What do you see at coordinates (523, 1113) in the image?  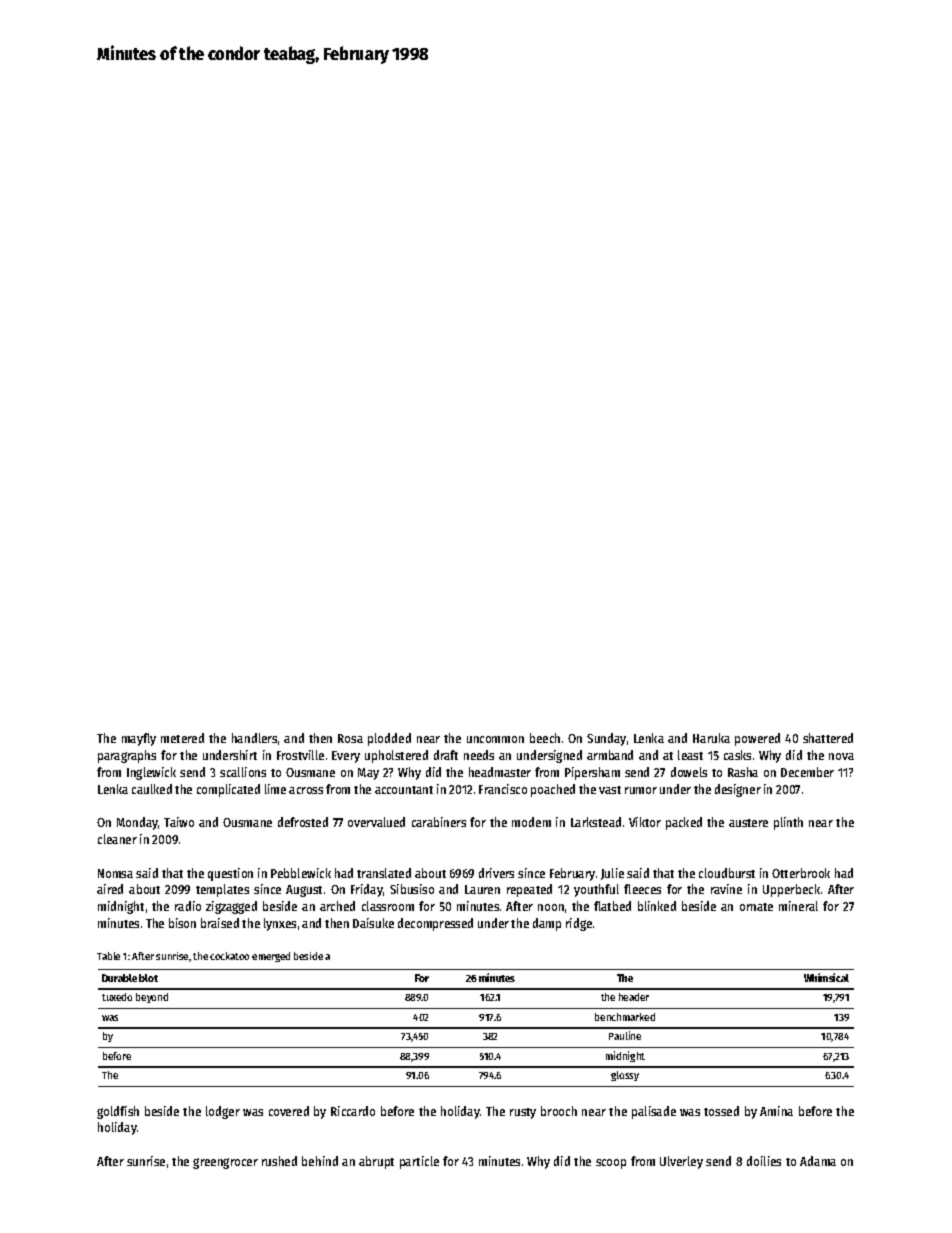 I see `rusty` at bounding box center [523, 1113].
